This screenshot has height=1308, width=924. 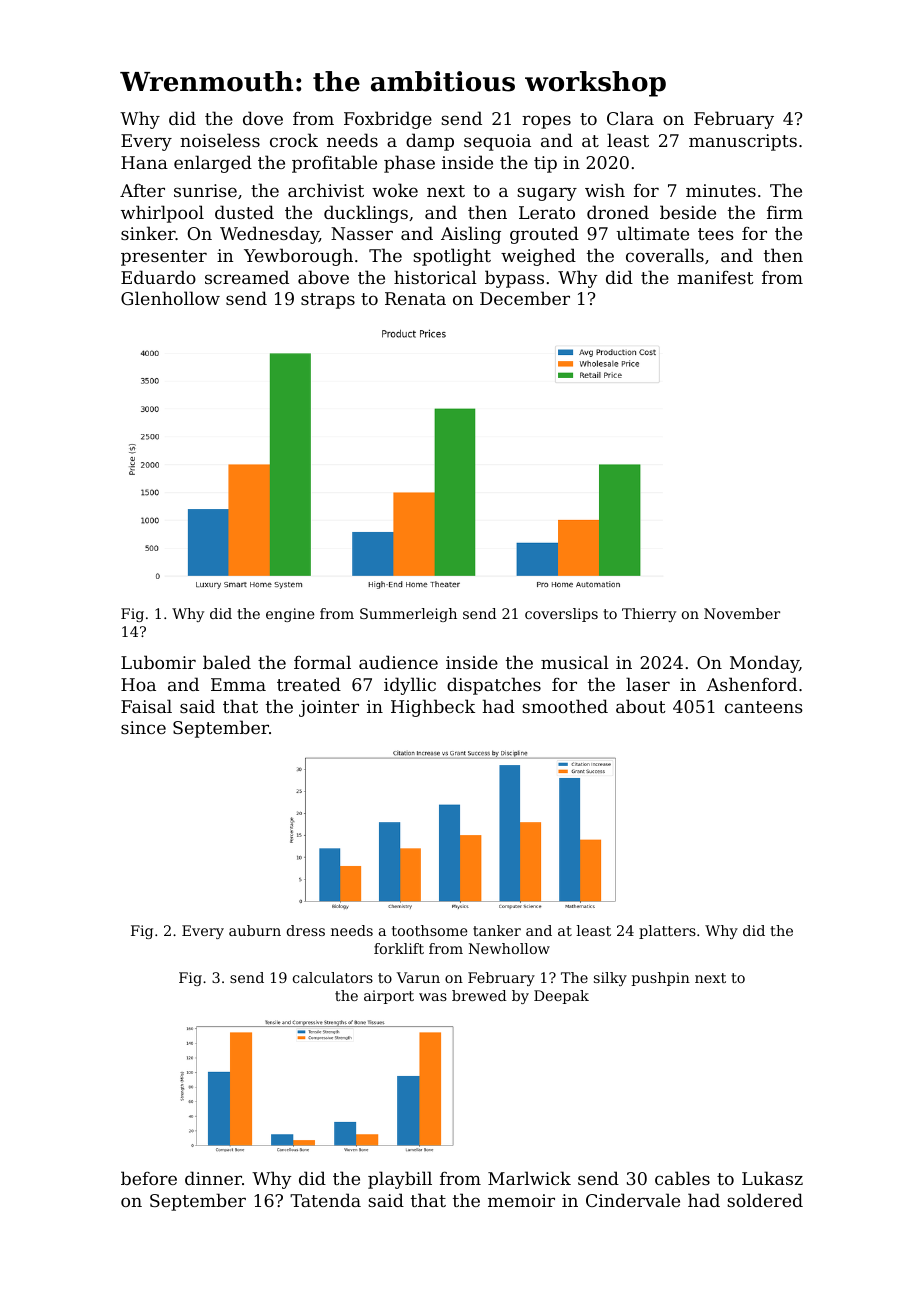 I want to click on weighed, so click(x=538, y=257).
